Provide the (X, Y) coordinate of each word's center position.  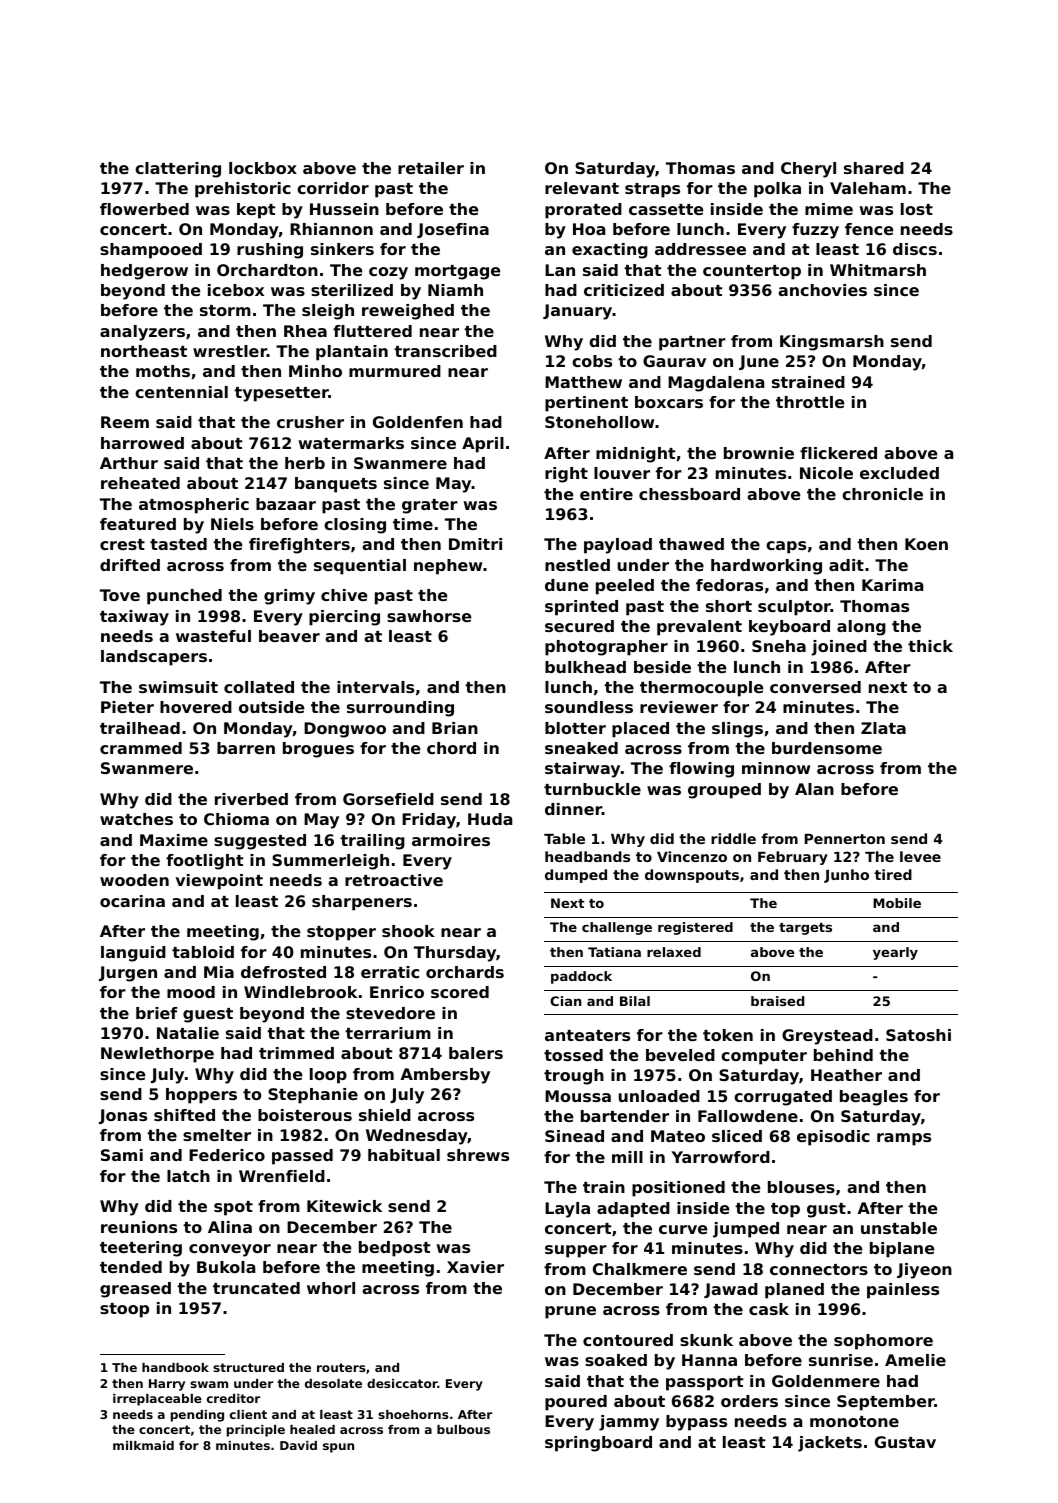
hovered (196, 707)
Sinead (574, 1136)
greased (135, 1290)
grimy (289, 597)
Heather (846, 1075)
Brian (455, 728)
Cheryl (808, 170)
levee (920, 856)
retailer (431, 168)
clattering (178, 170)
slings (737, 730)
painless (903, 1291)
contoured (628, 1340)
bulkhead (585, 667)
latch (188, 1176)
